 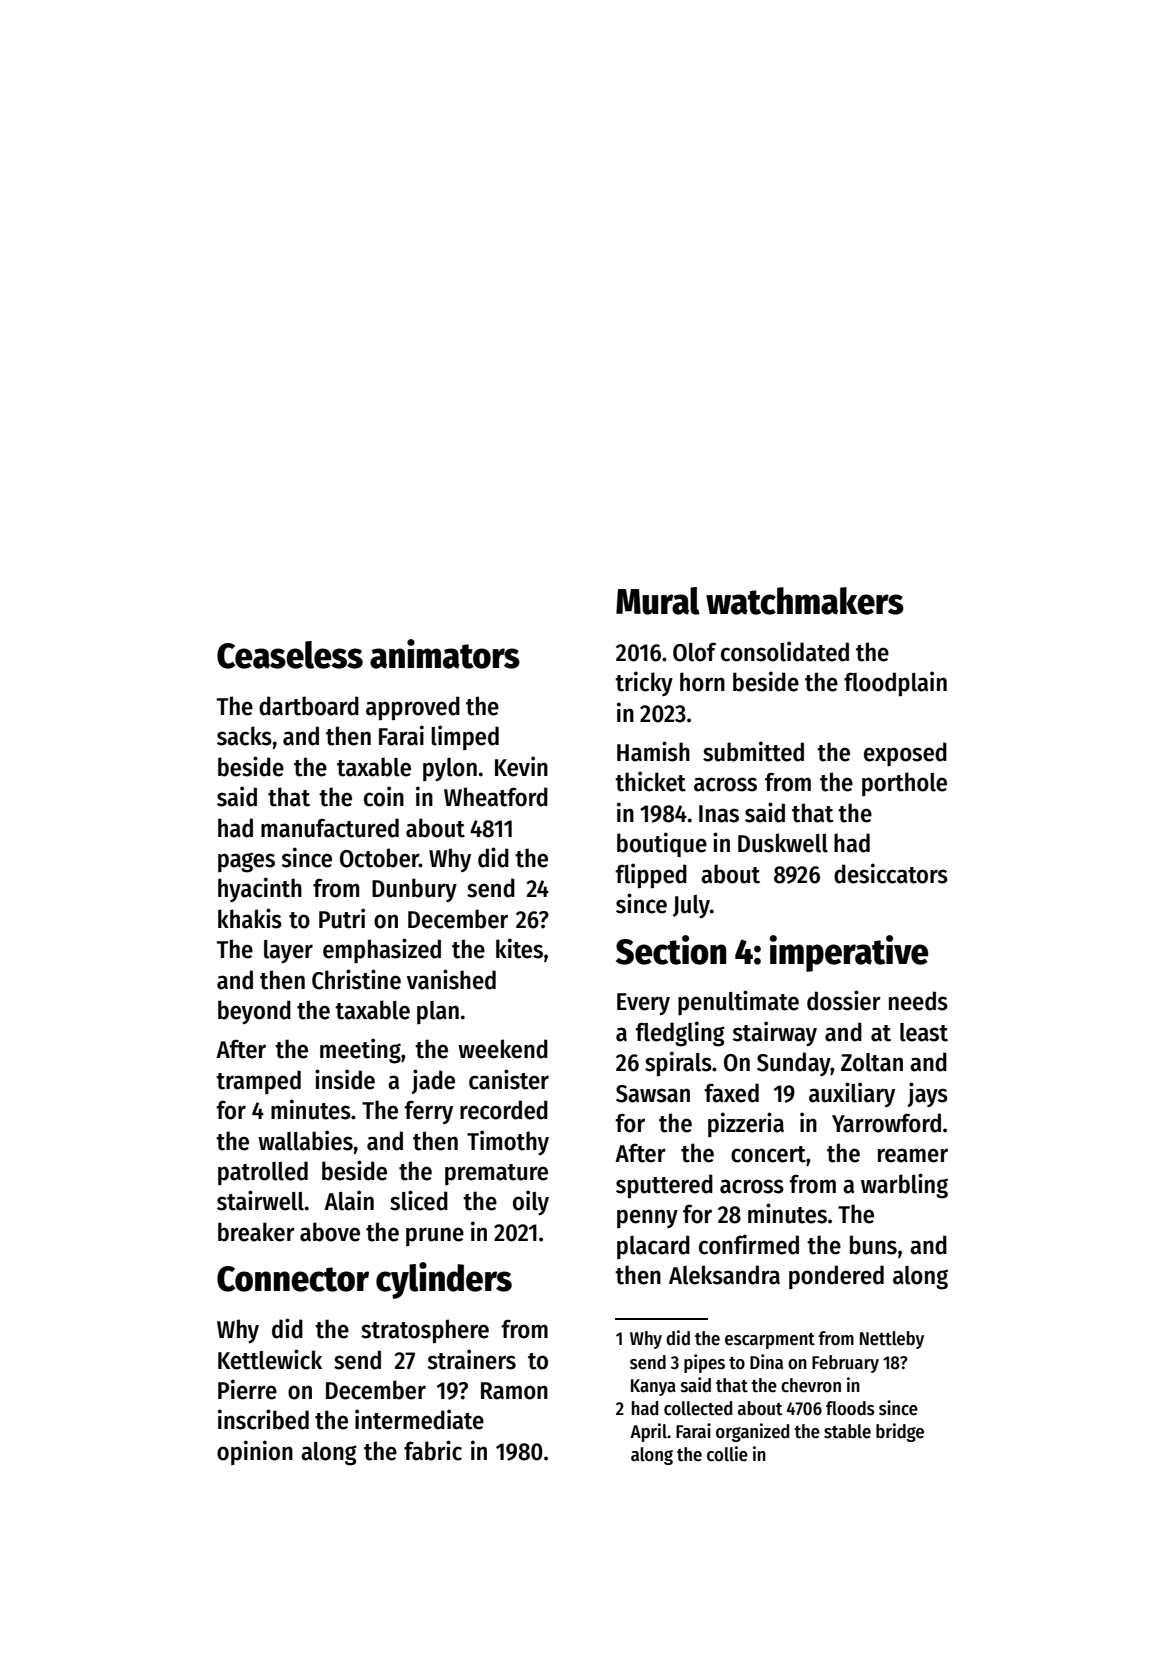 I want to click on Aleksandra, so click(x=724, y=1275).
